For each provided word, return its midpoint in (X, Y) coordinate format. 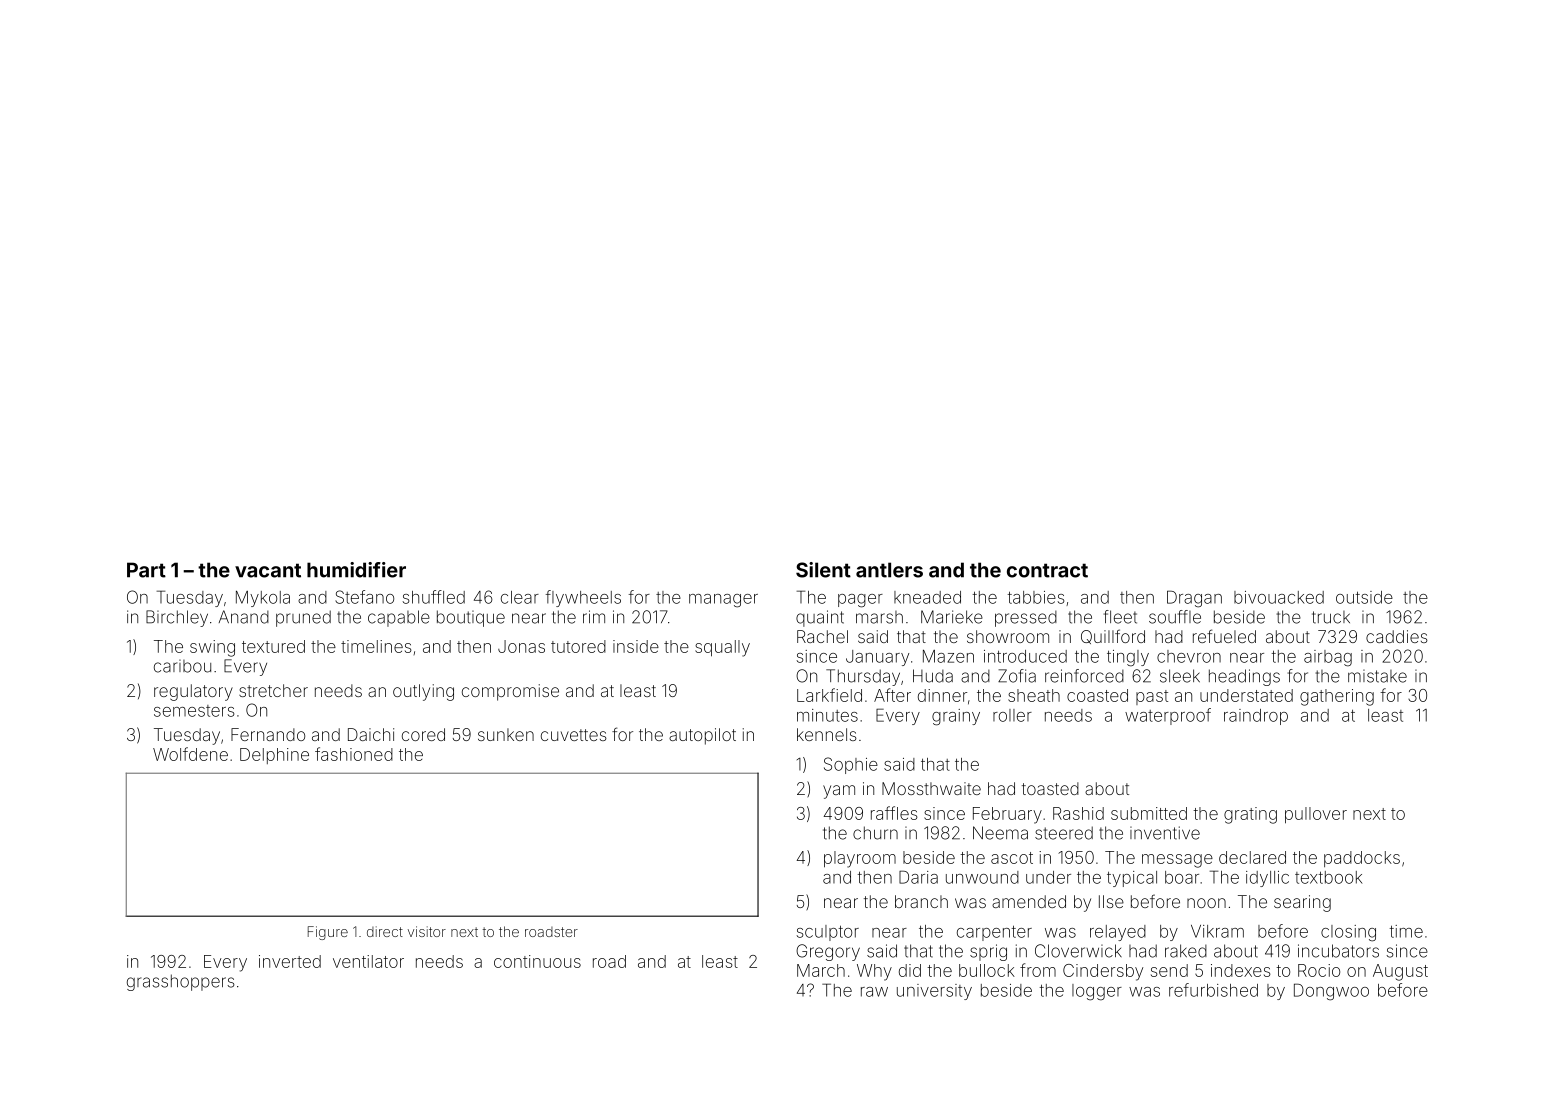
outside (1364, 597)
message (1177, 861)
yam (839, 792)
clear (520, 597)
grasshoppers (181, 982)
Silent (823, 570)
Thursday (863, 677)
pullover (1316, 815)
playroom (860, 859)
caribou (182, 666)
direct (385, 931)
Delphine (274, 756)
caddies (1397, 636)
